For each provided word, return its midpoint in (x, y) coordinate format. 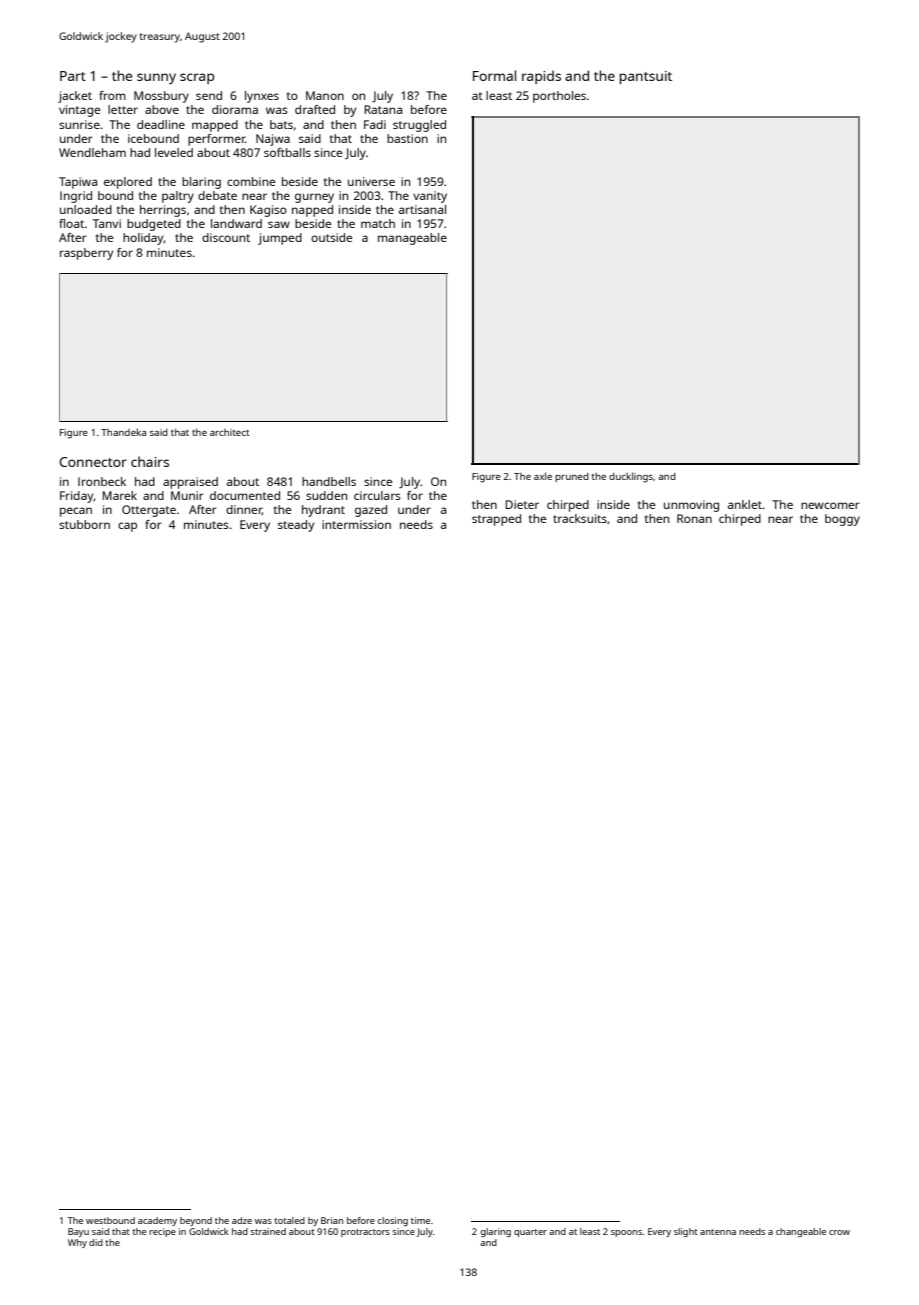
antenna (718, 1232)
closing (393, 1221)
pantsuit (646, 77)
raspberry (86, 254)
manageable (412, 239)
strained (268, 1231)
